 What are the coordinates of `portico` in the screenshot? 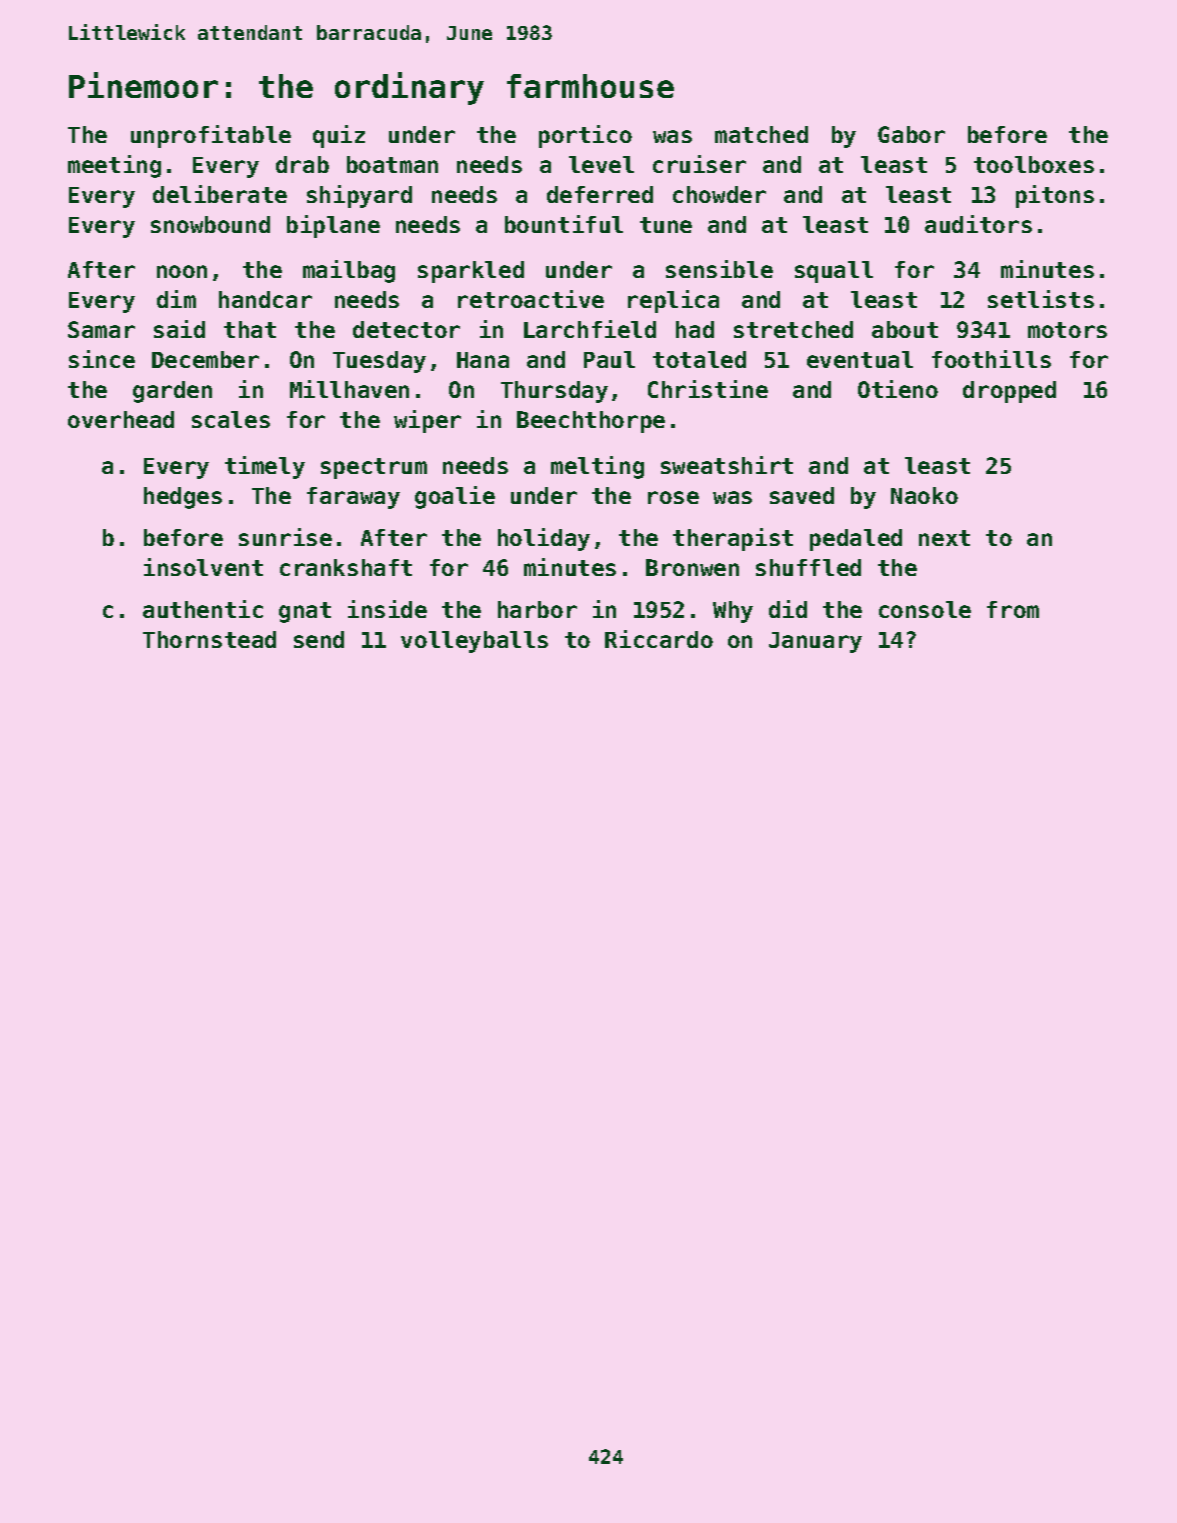 It's located at (585, 136).
